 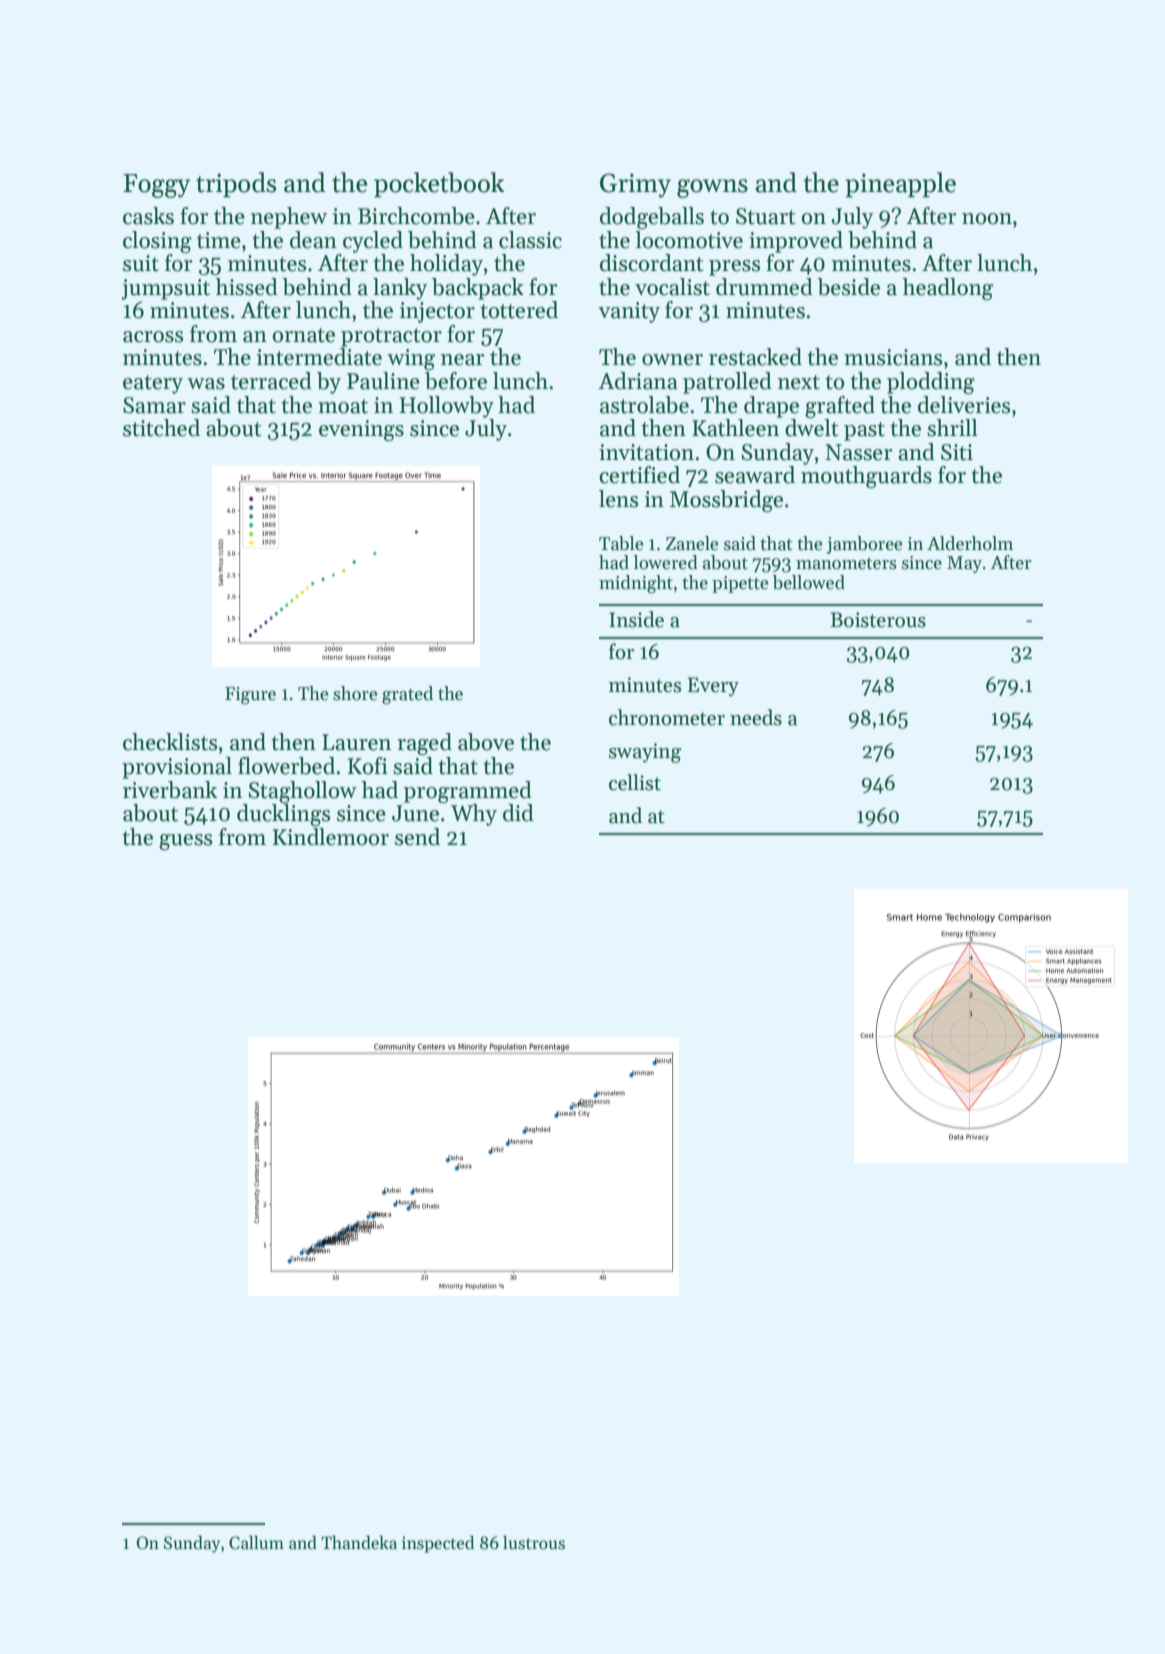 What do you see at coordinates (756, 717) in the image?
I see `needs` at bounding box center [756, 717].
